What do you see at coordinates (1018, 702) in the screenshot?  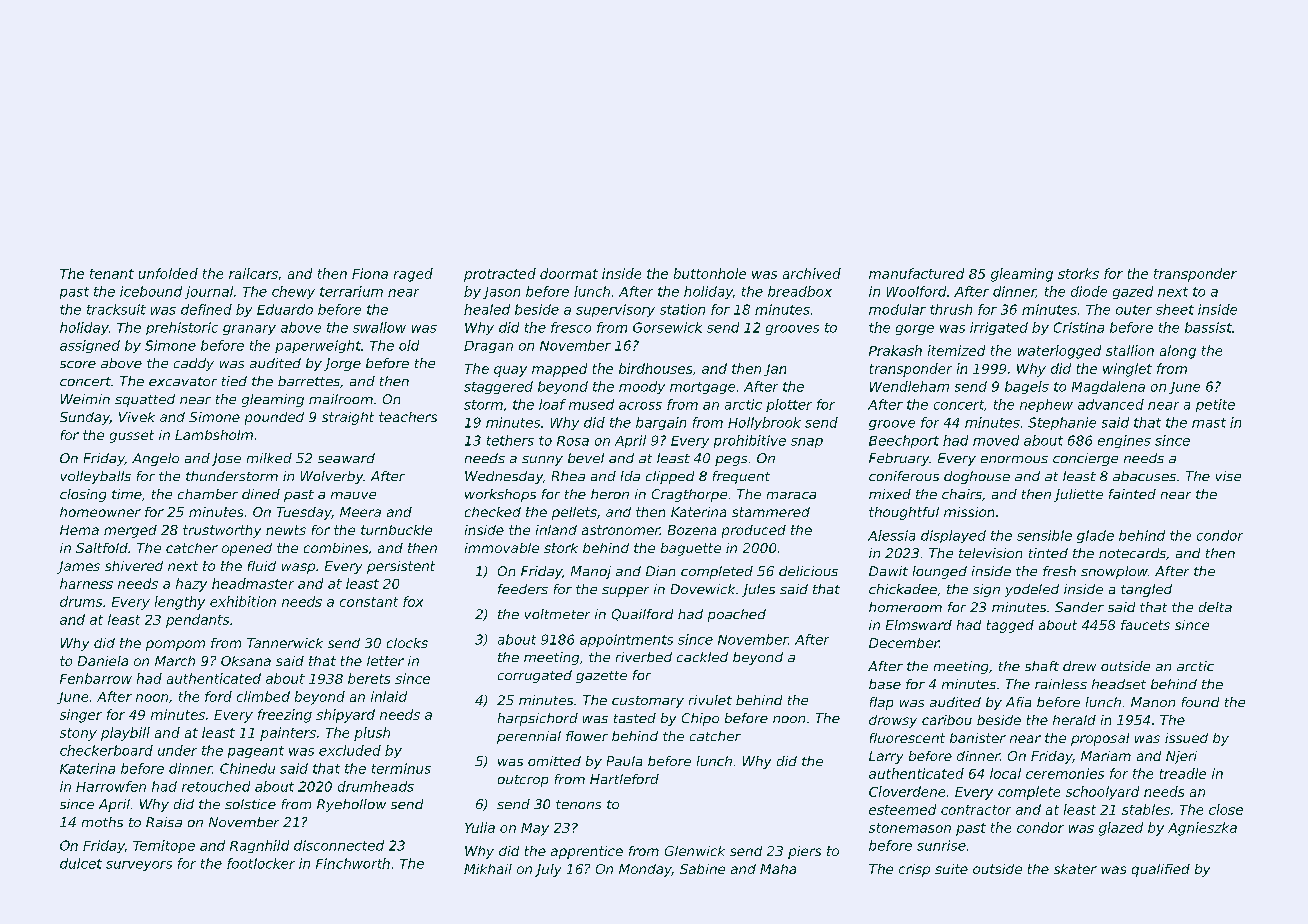 I see `Afia` at bounding box center [1018, 702].
